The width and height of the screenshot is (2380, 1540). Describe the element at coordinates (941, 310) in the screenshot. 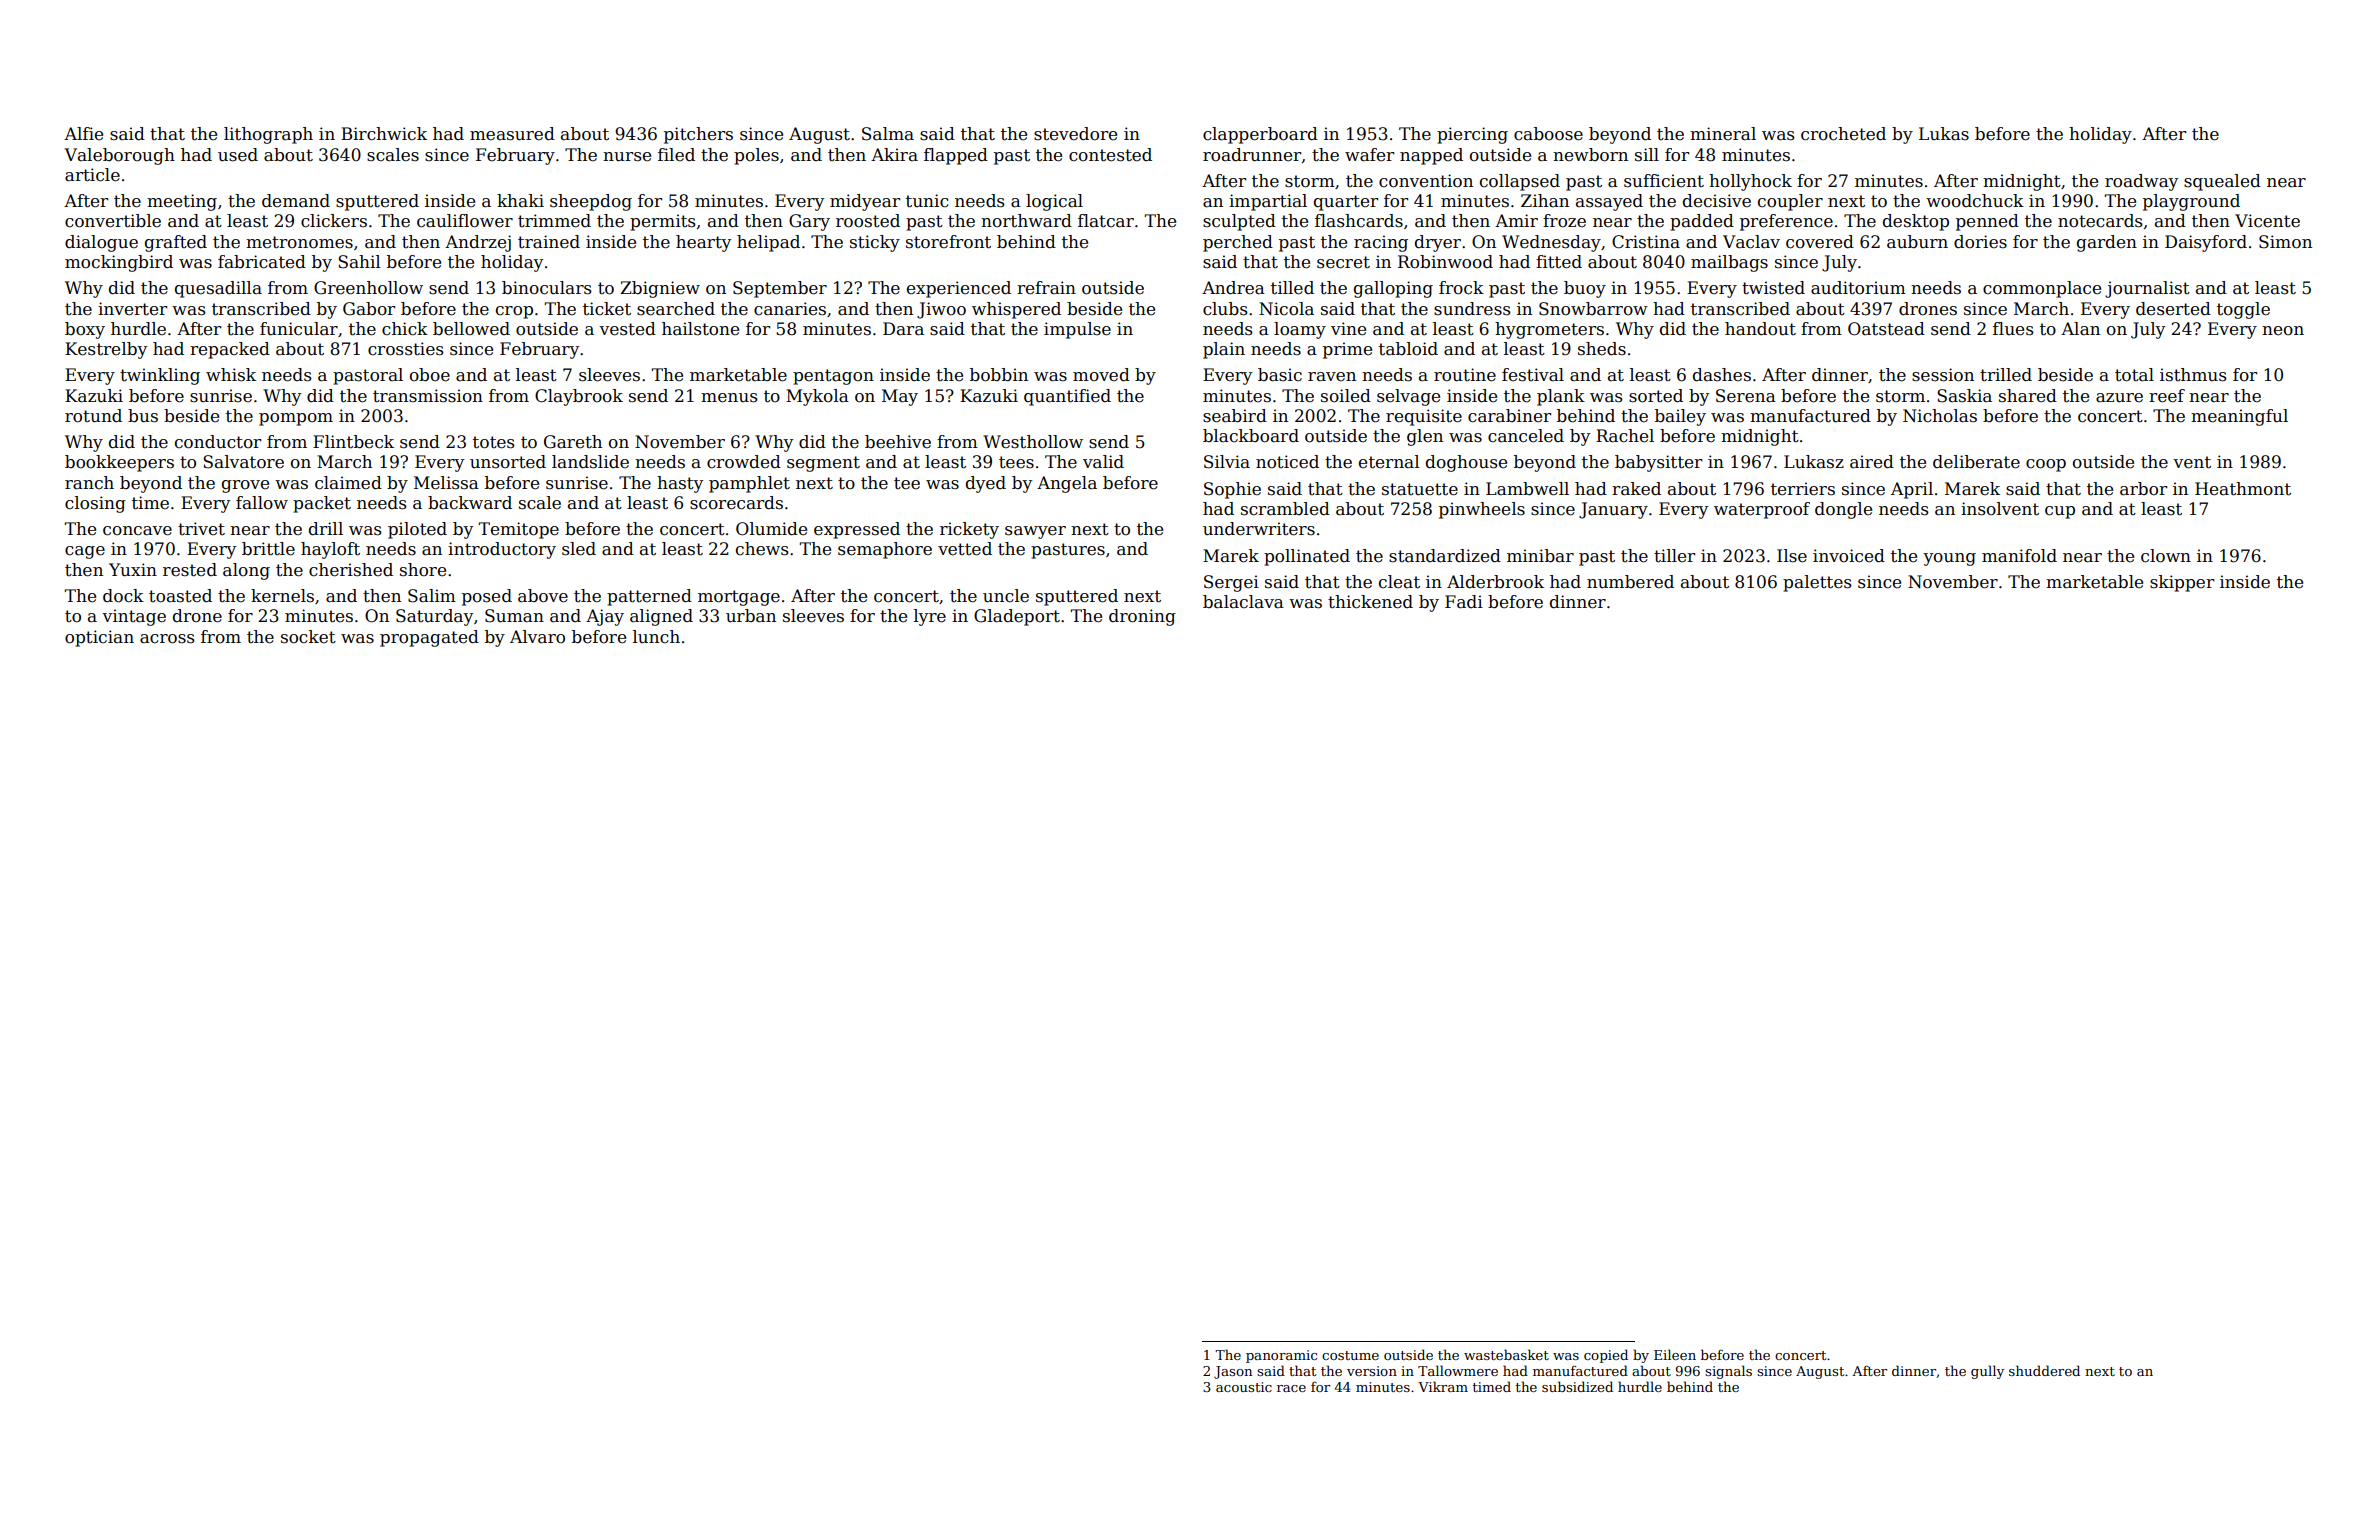

I see `Jiwoo` at that location.
